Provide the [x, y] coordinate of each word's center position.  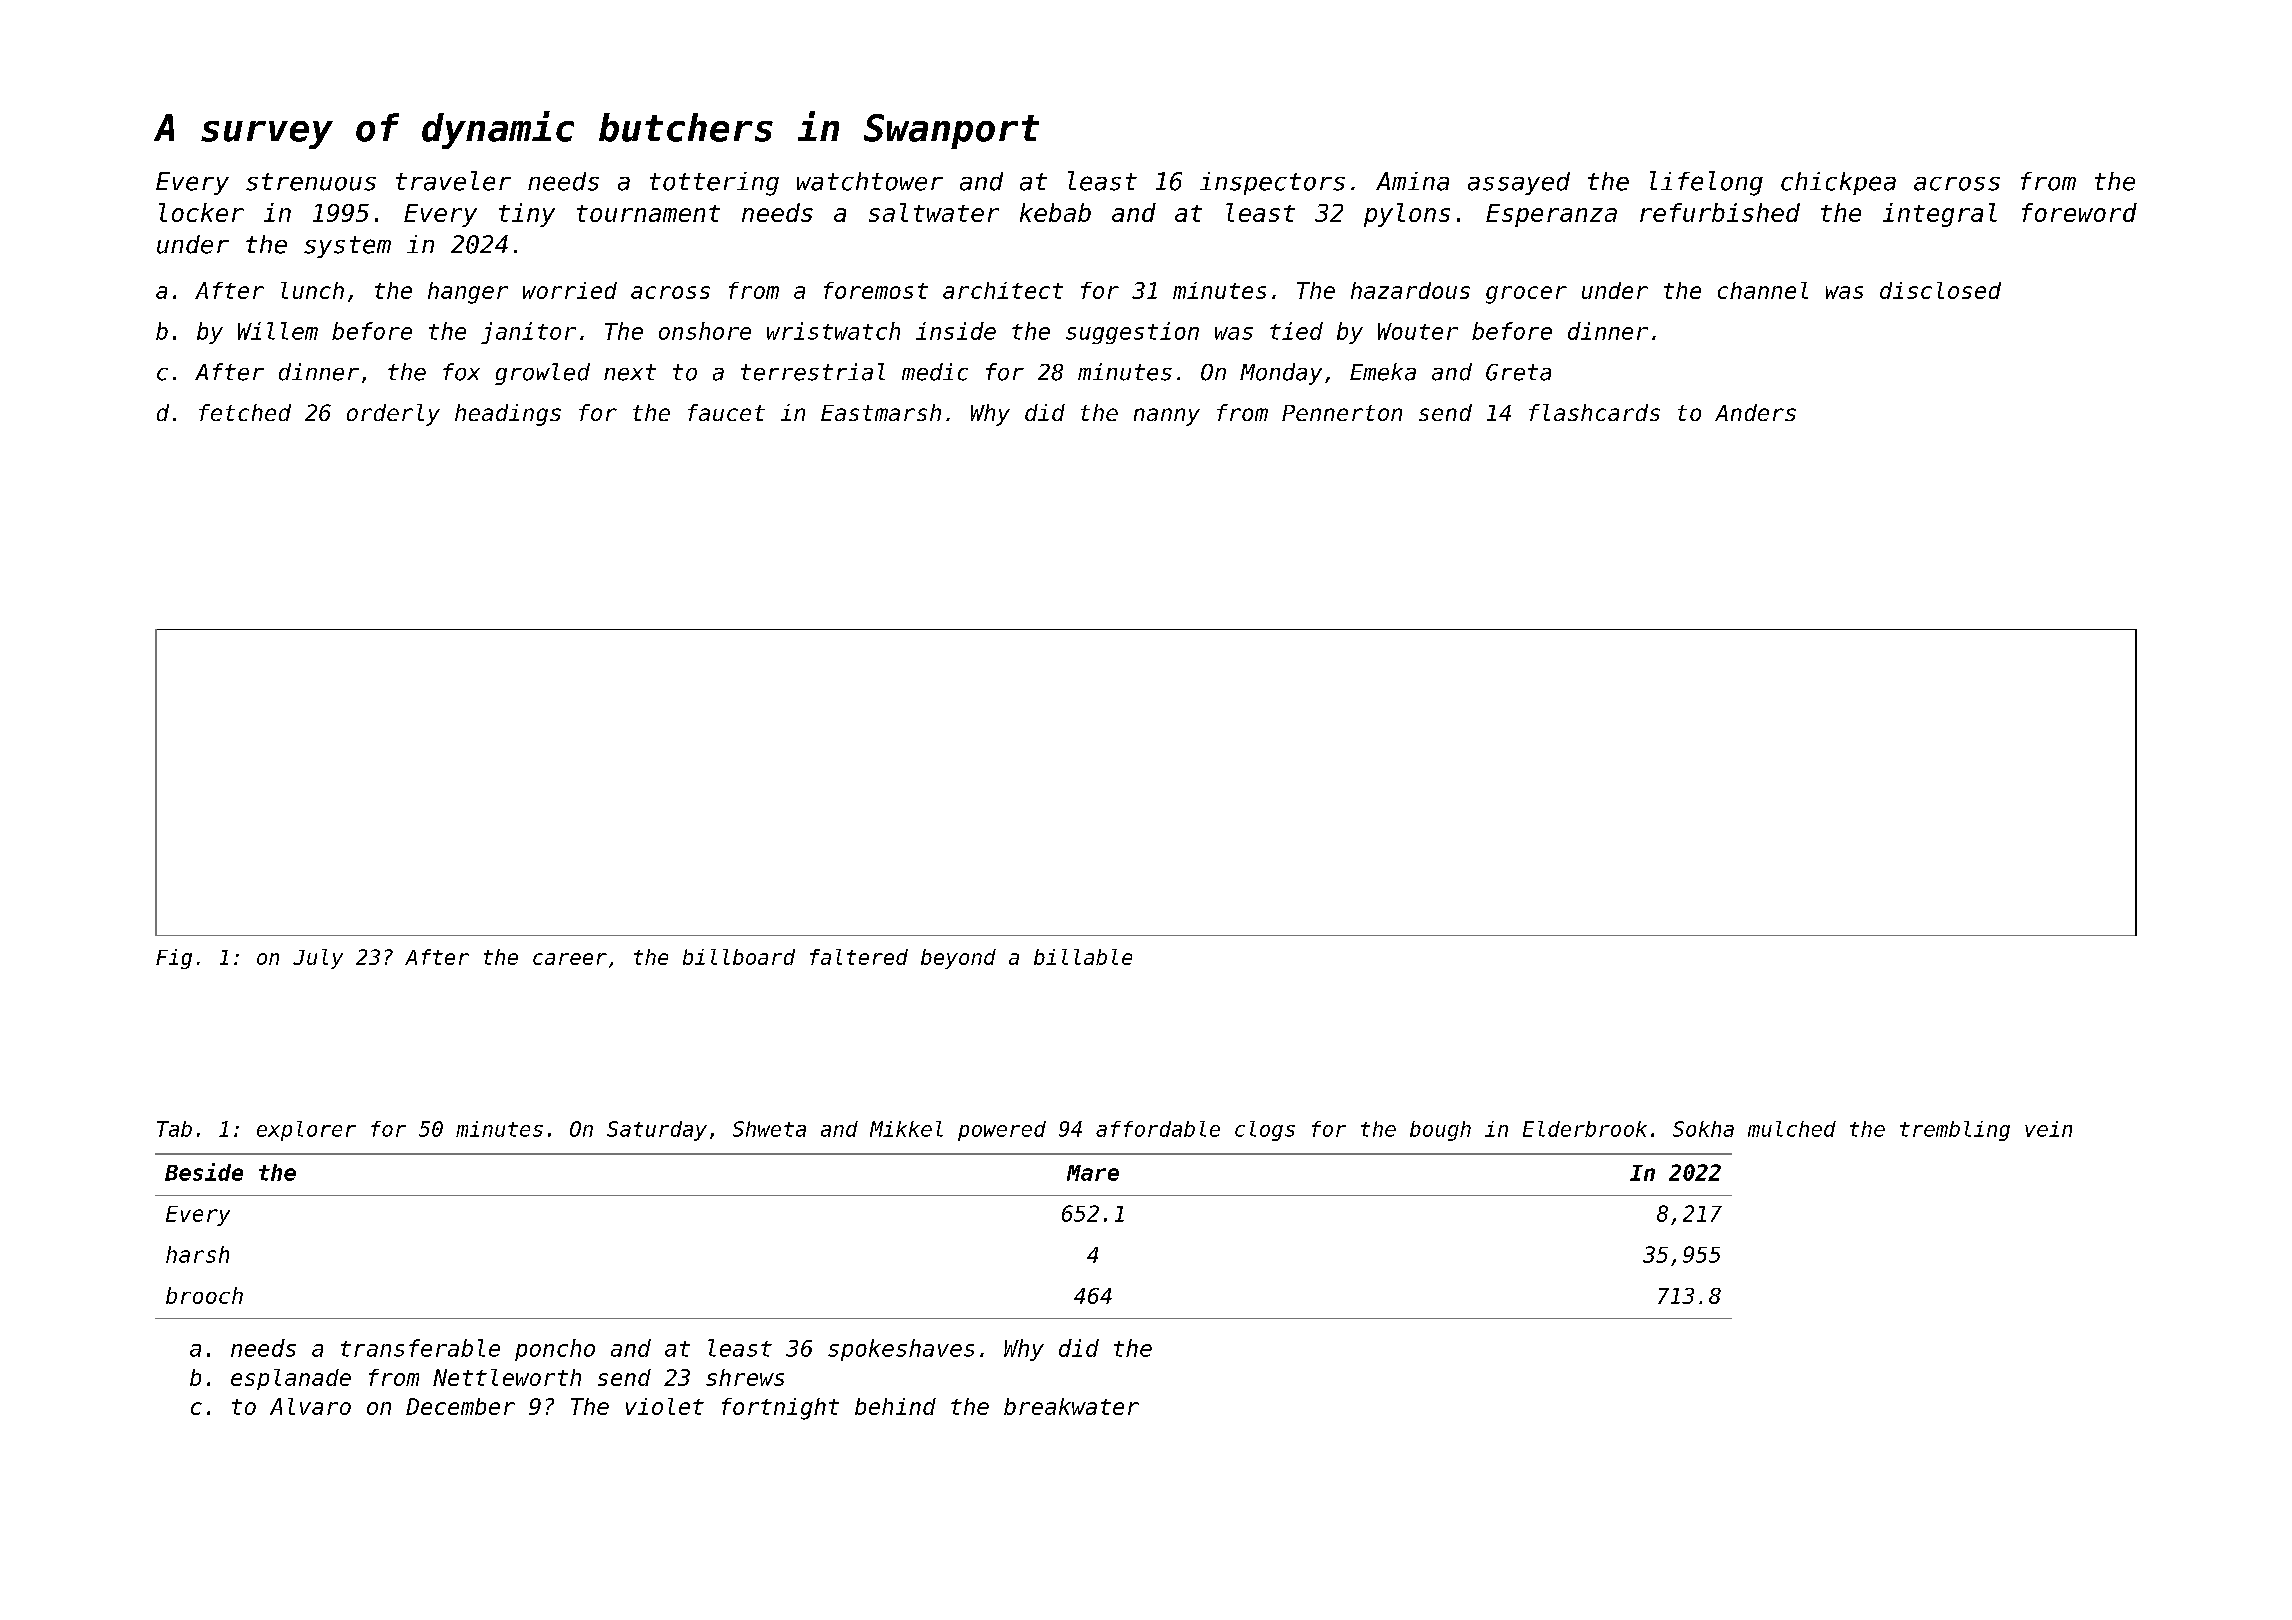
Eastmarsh [881, 412]
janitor [528, 333]
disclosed [1940, 290]
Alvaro [310, 1406]
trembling [1955, 1131]
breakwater [1071, 1406]
